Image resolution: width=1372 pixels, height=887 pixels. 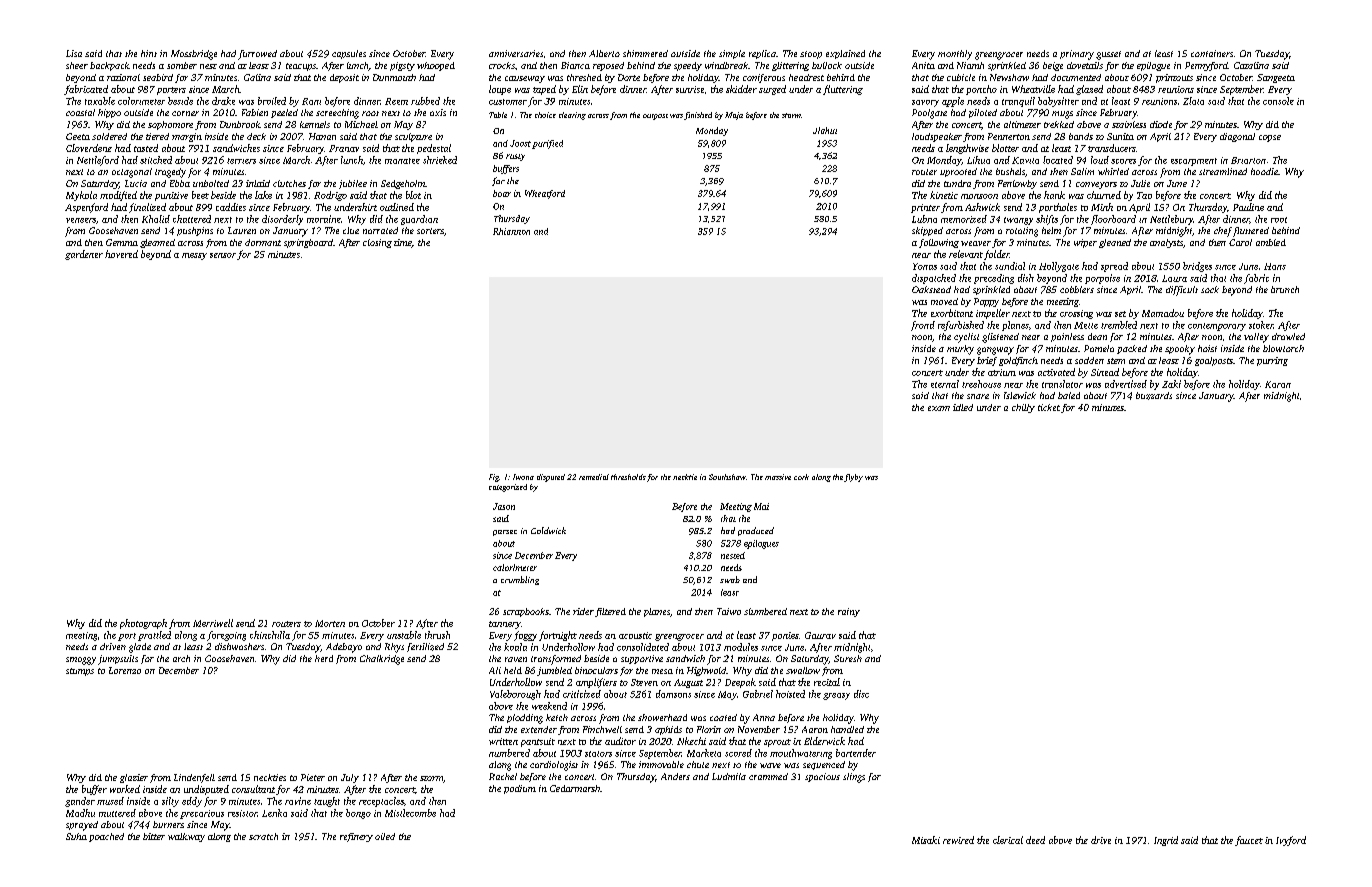 I want to click on outpost, so click(x=655, y=117).
